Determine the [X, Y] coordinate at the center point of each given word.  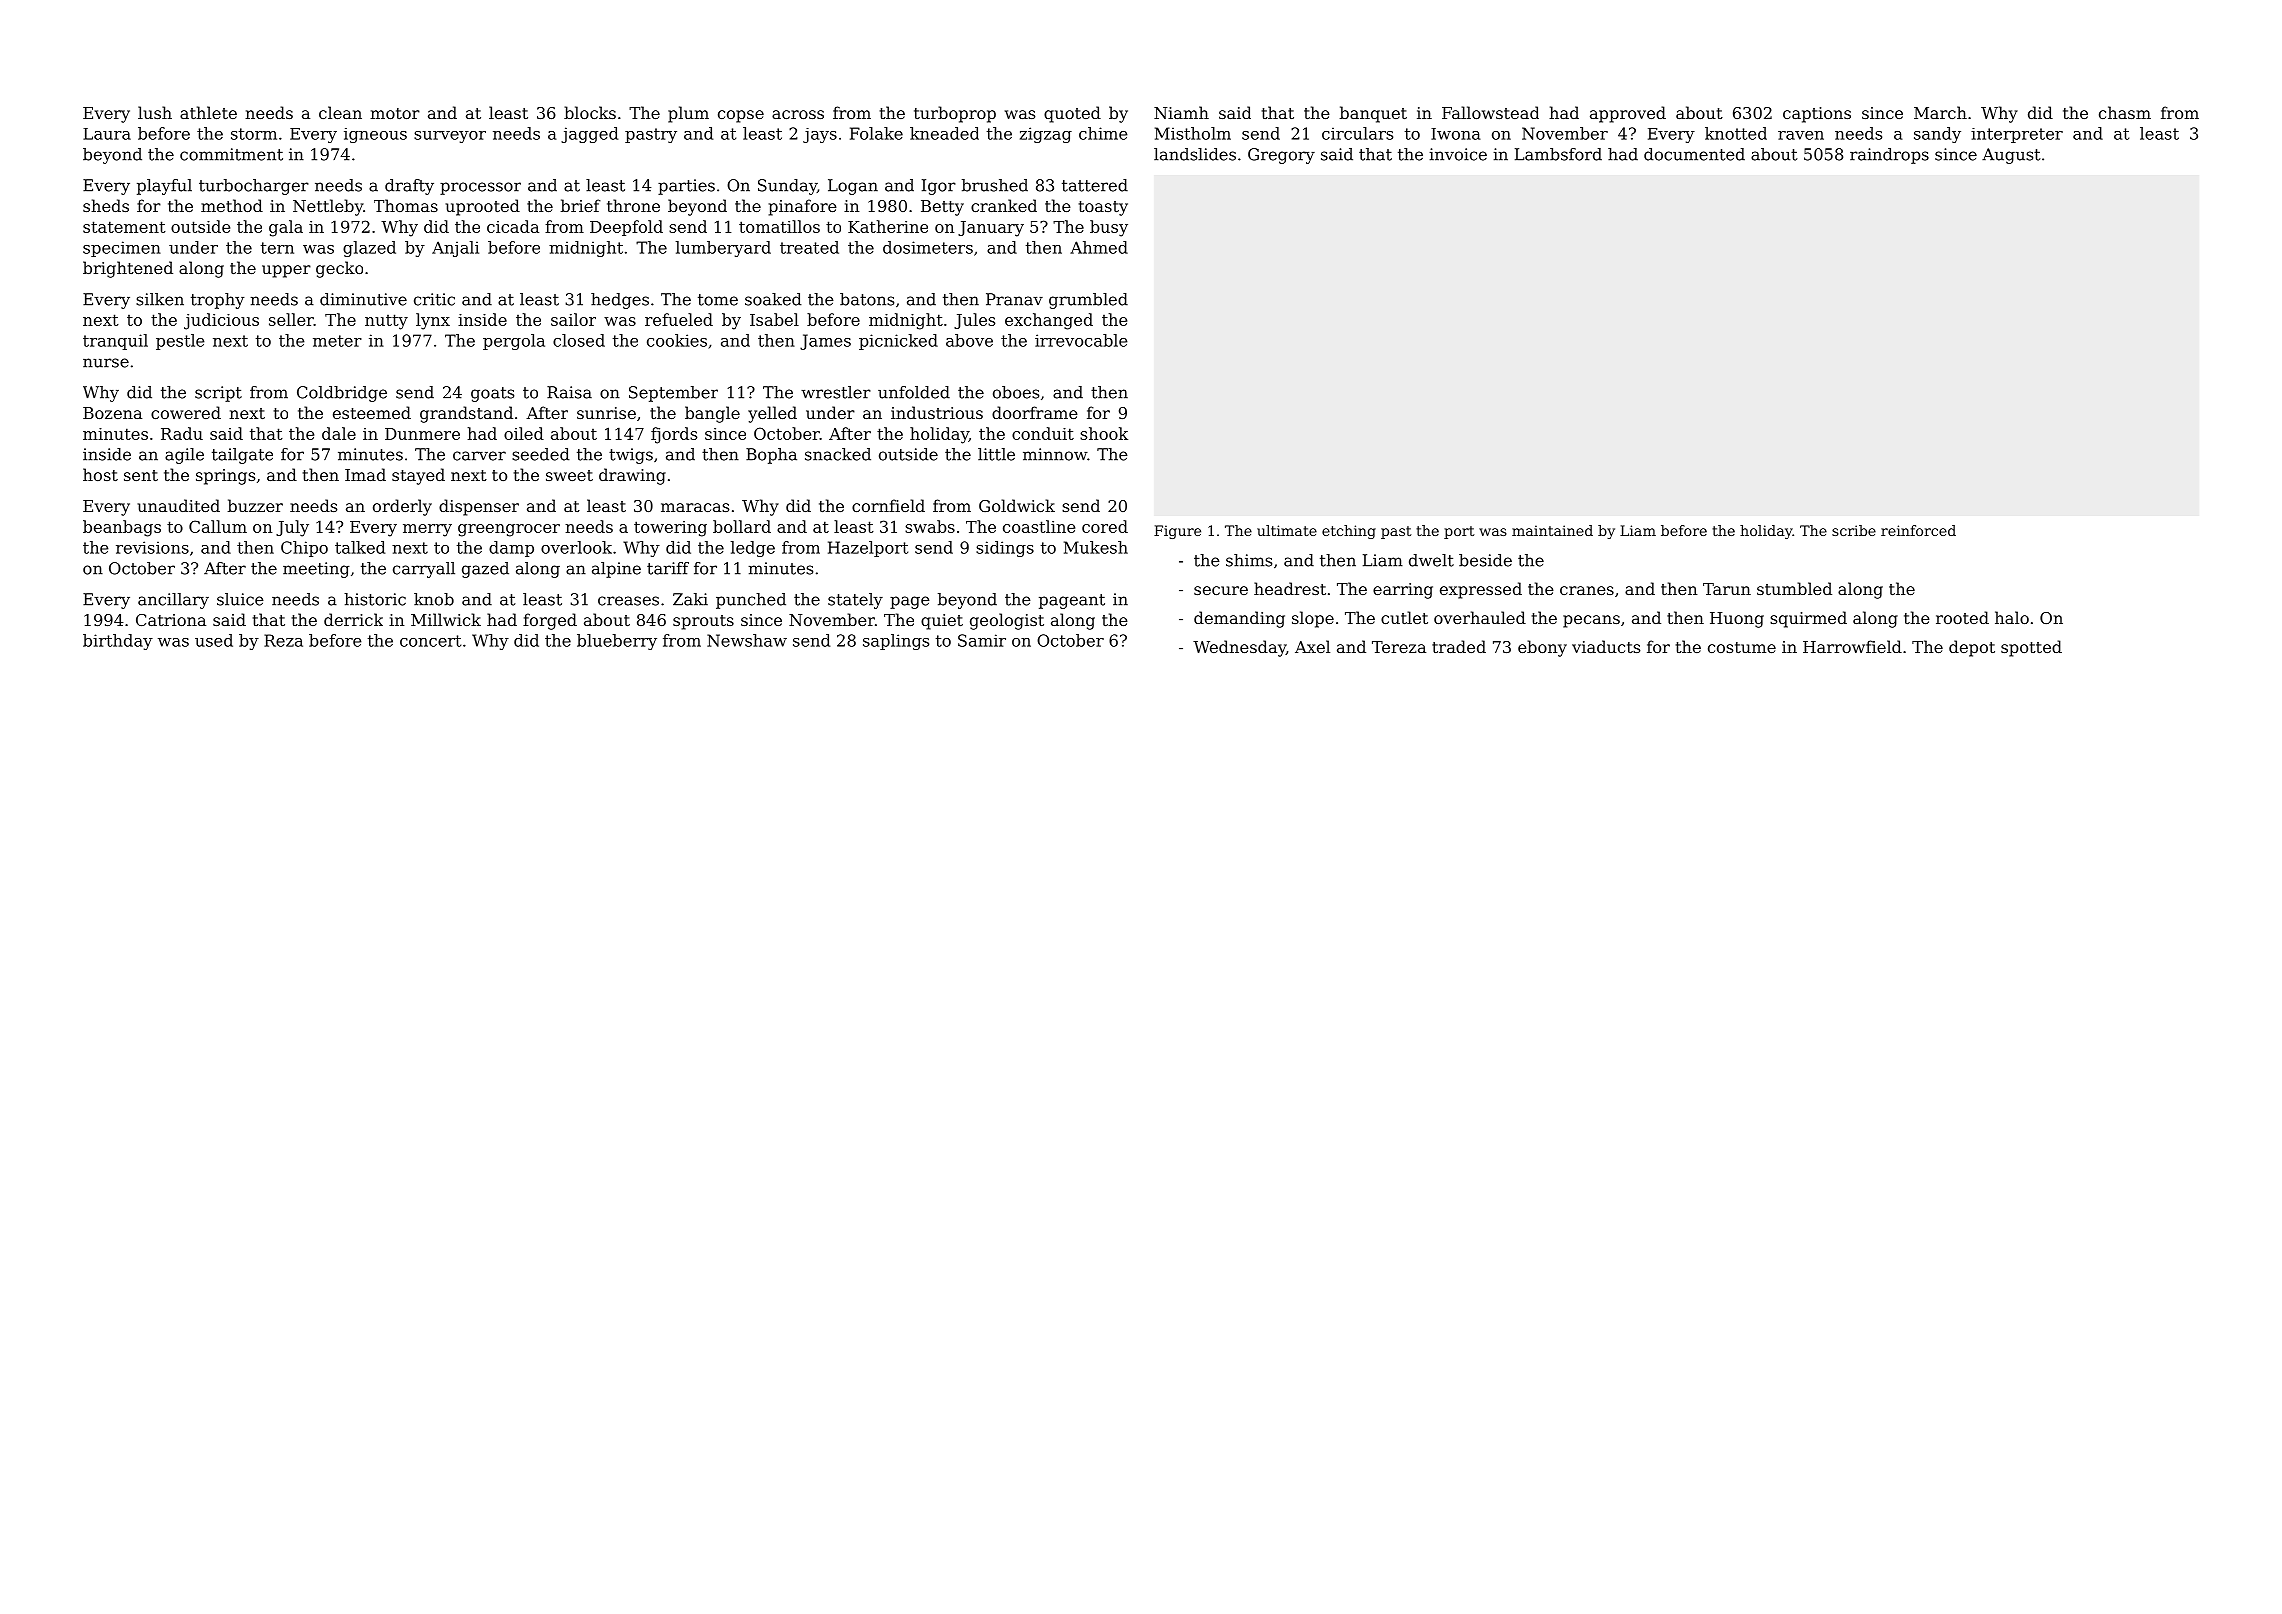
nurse [106, 363]
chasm [2125, 112]
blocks [590, 112]
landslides [1195, 154]
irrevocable [1081, 340]
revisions [152, 547]
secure [1221, 590]
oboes [1016, 392]
